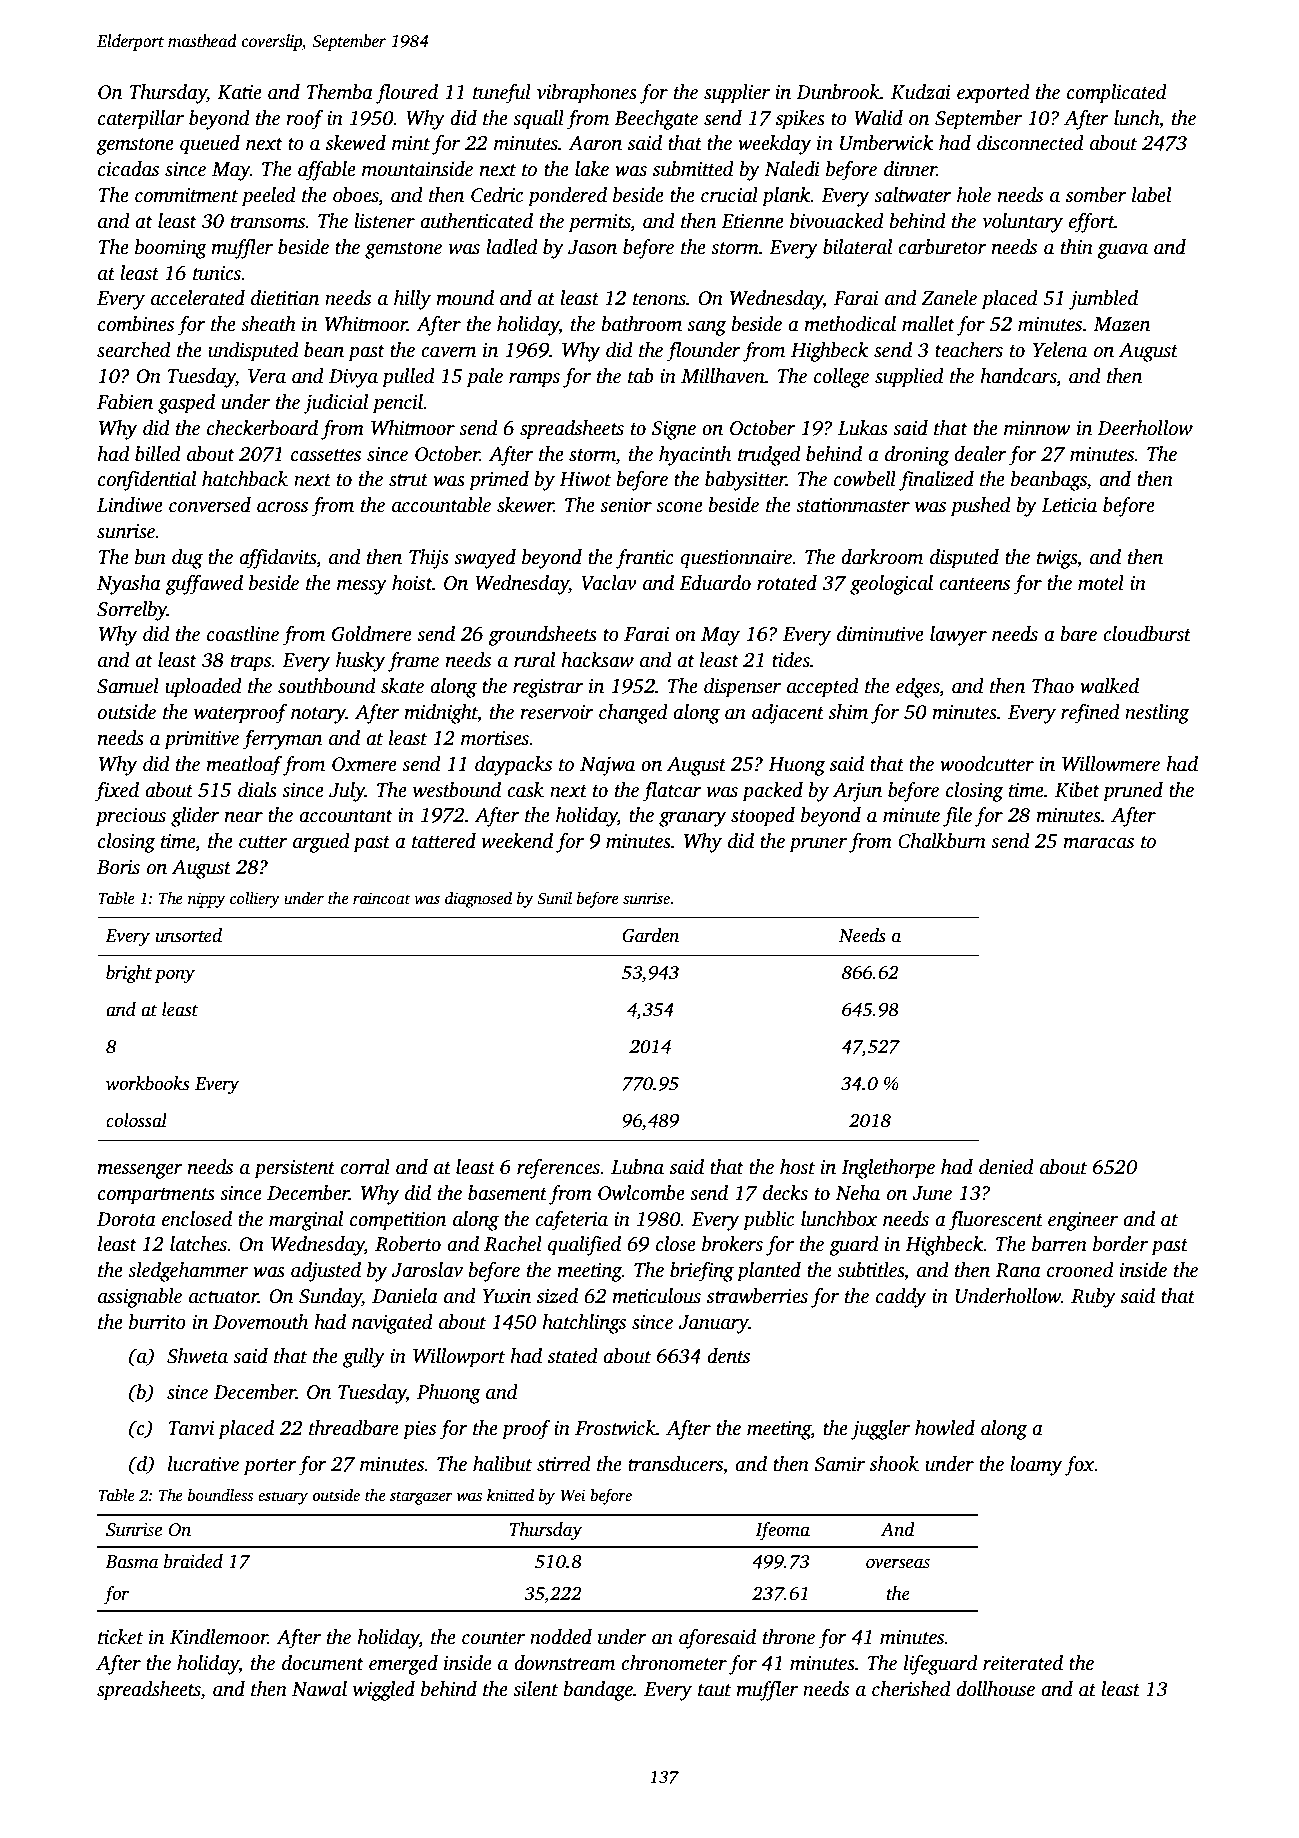 The image size is (1299, 1838). Describe the element at coordinates (1006, 1167) in the image. I see `denied` at that location.
